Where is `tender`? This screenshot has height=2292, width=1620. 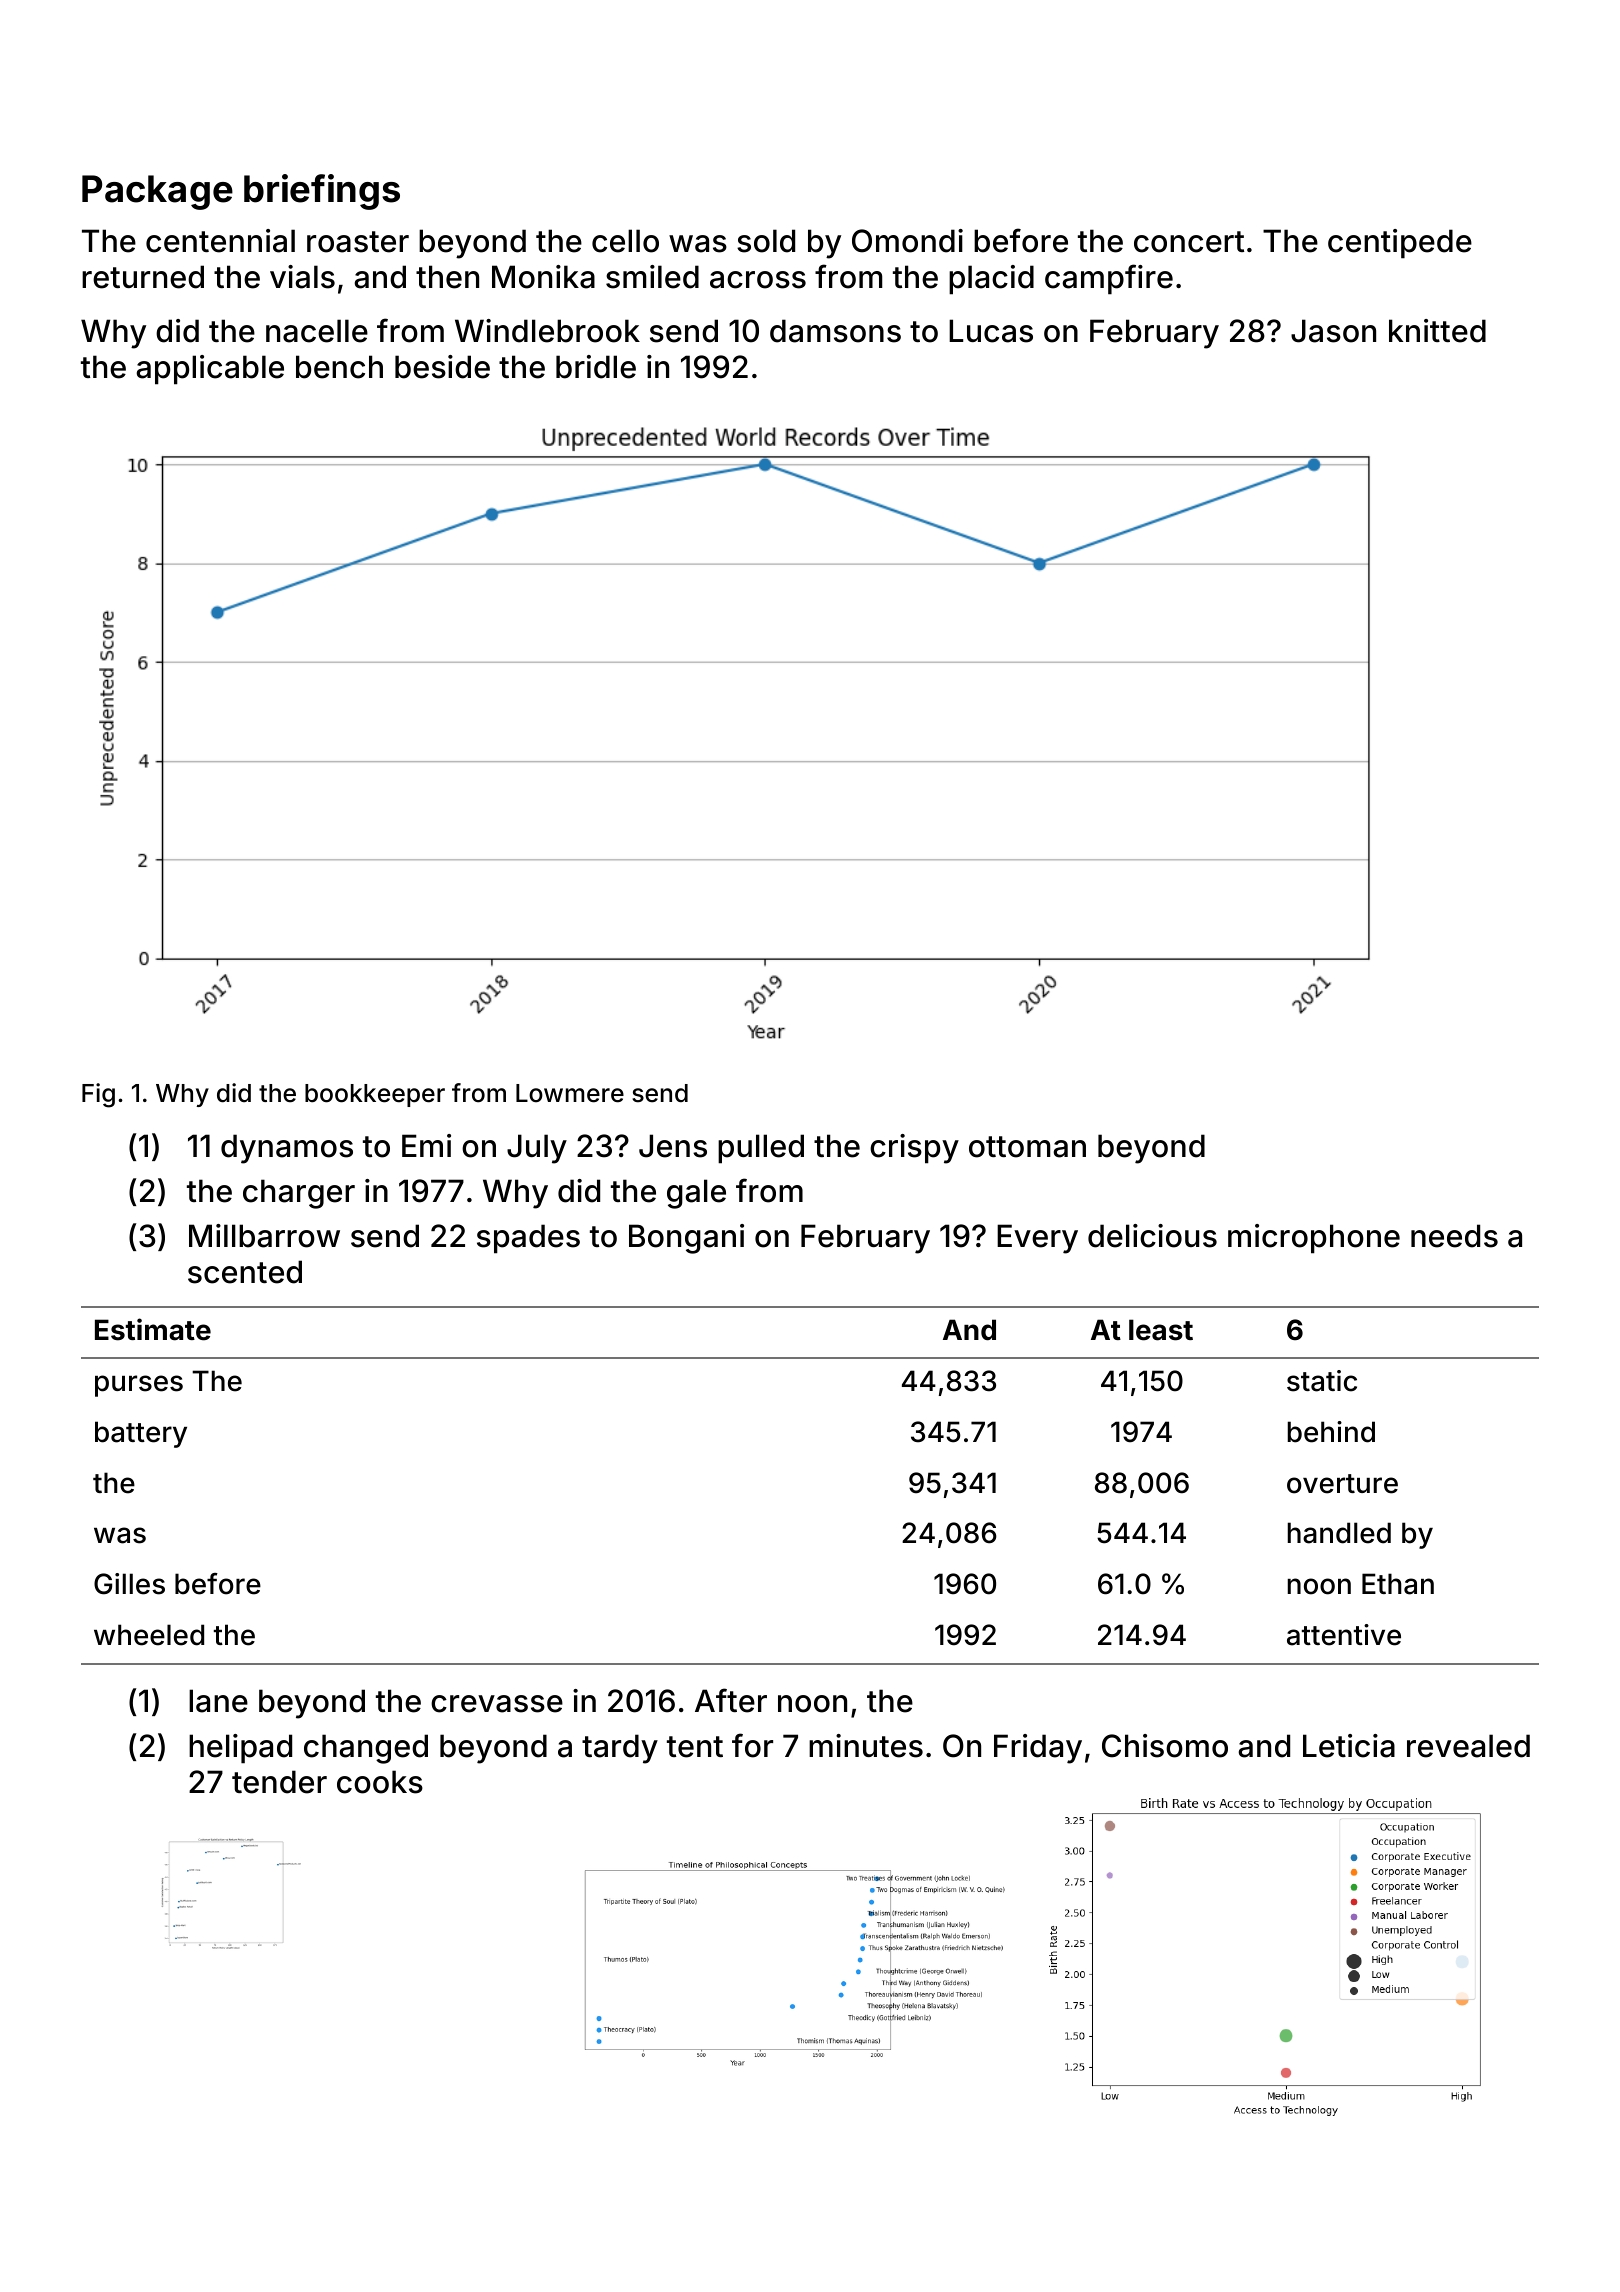
tender is located at coordinates (279, 1782).
